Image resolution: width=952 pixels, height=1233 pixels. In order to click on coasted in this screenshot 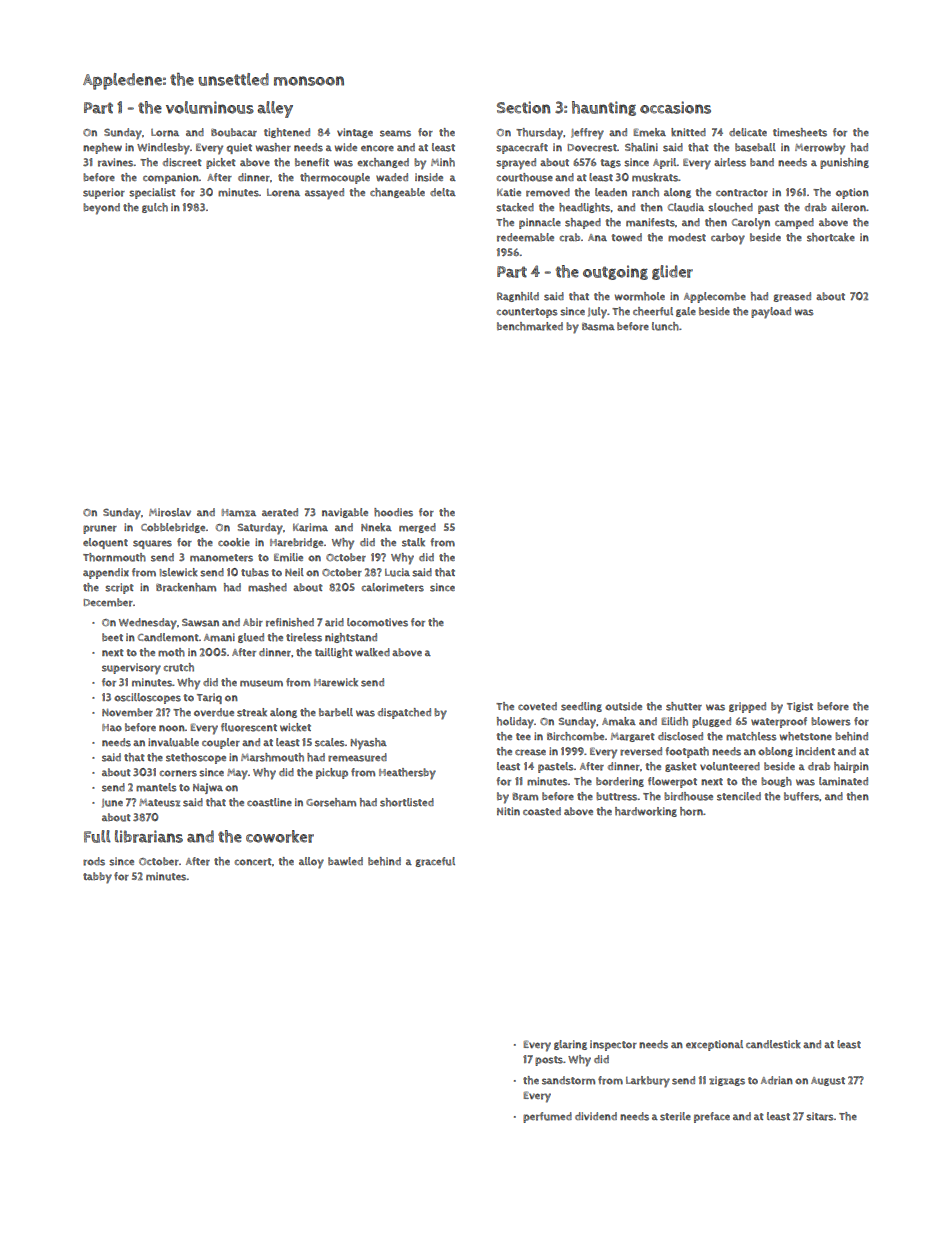, I will do `click(542, 811)`.
